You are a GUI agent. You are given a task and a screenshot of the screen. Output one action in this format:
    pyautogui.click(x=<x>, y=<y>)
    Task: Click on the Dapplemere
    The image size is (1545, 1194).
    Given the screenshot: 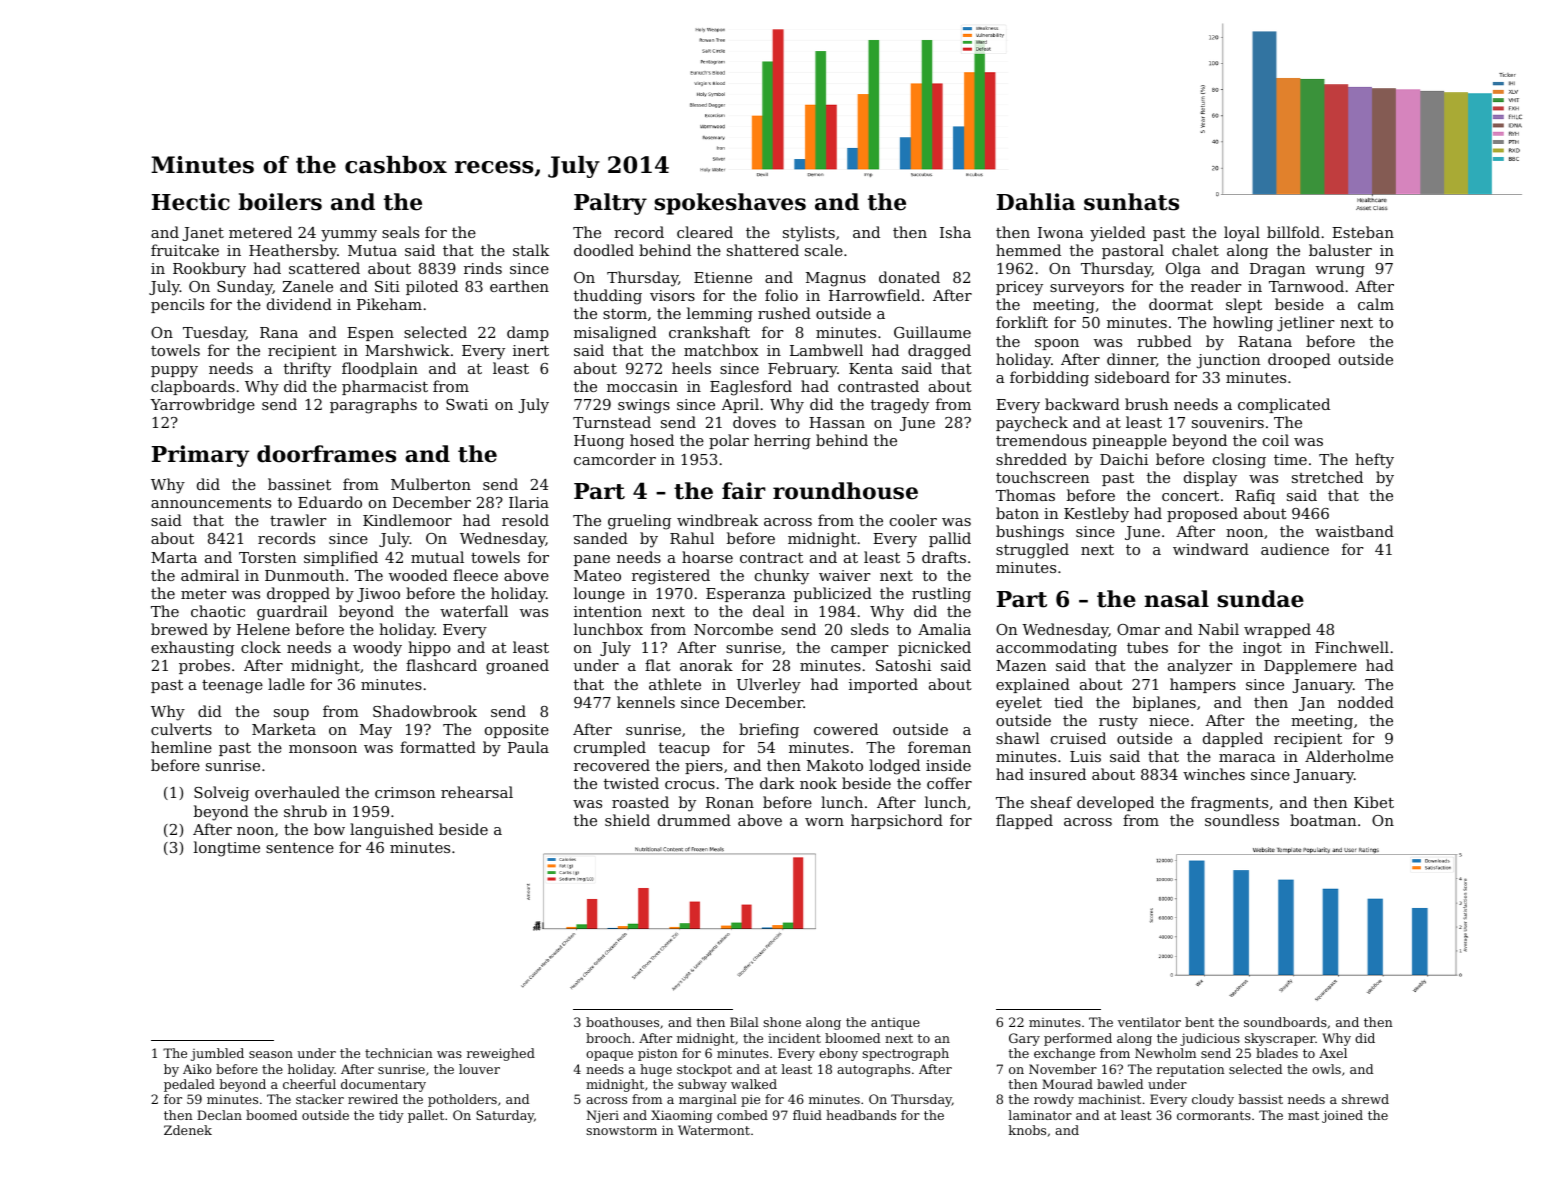 What is the action you would take?
    pyautogui.click(x=1310, y=666)
